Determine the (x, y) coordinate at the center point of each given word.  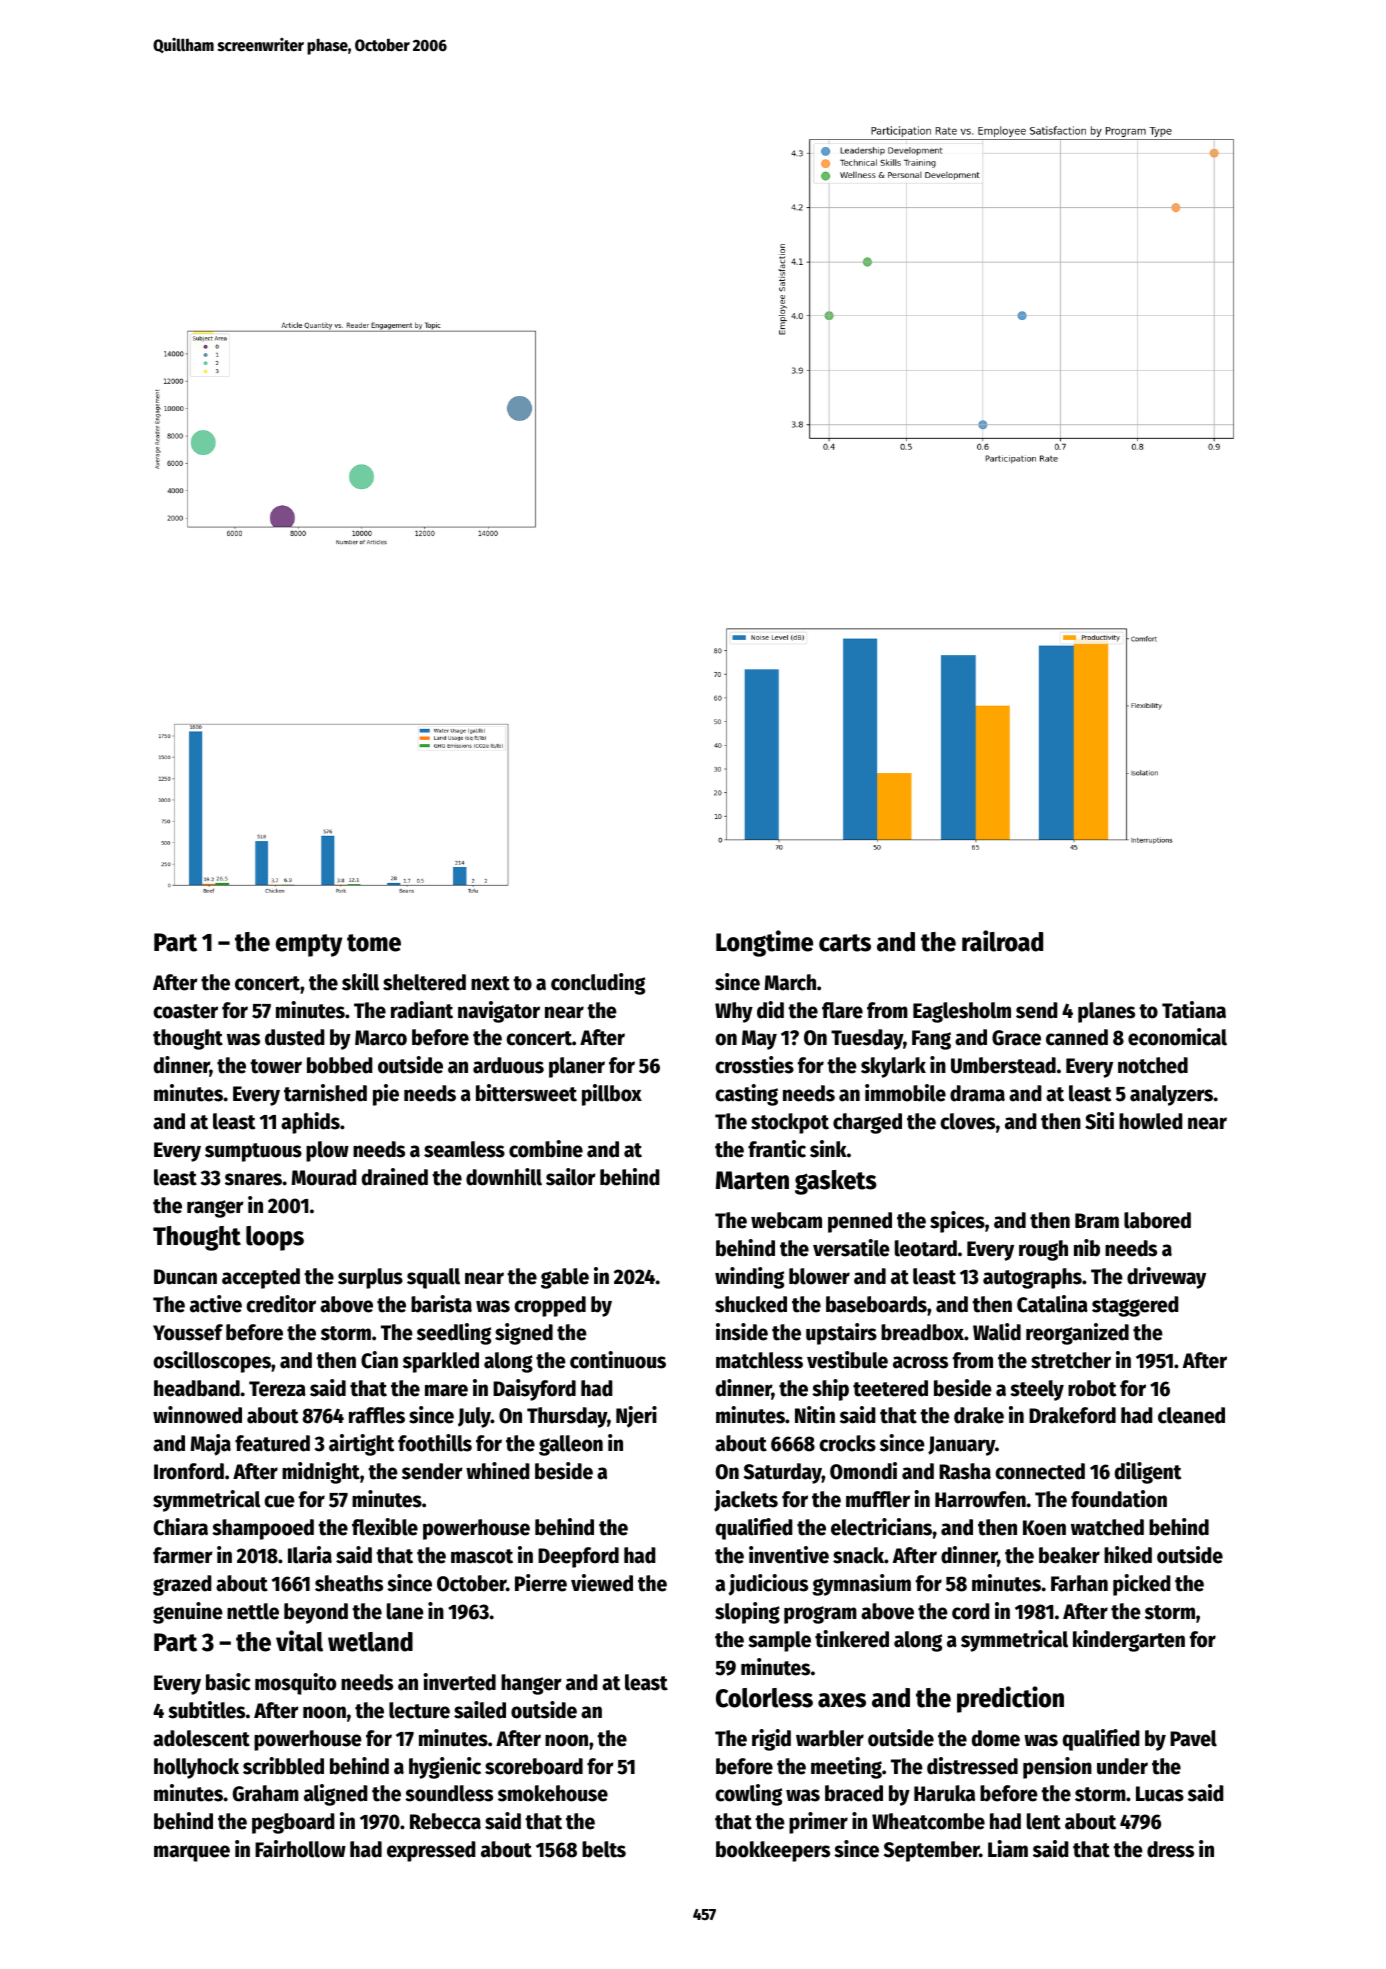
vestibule (847, 1360)
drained (395, 1177)
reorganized (1077, 1334)
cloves (967, 1121)
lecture (419, 1710)
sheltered (424, 982)
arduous (508, 1065)
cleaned (1191, 1415)
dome (996, 1738)
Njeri (636, 1417)
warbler (830, 1738)
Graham (266, 1793)
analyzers (1172, 1095)
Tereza (277, 1389)
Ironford (189, 1471)
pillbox (612, 1095)
